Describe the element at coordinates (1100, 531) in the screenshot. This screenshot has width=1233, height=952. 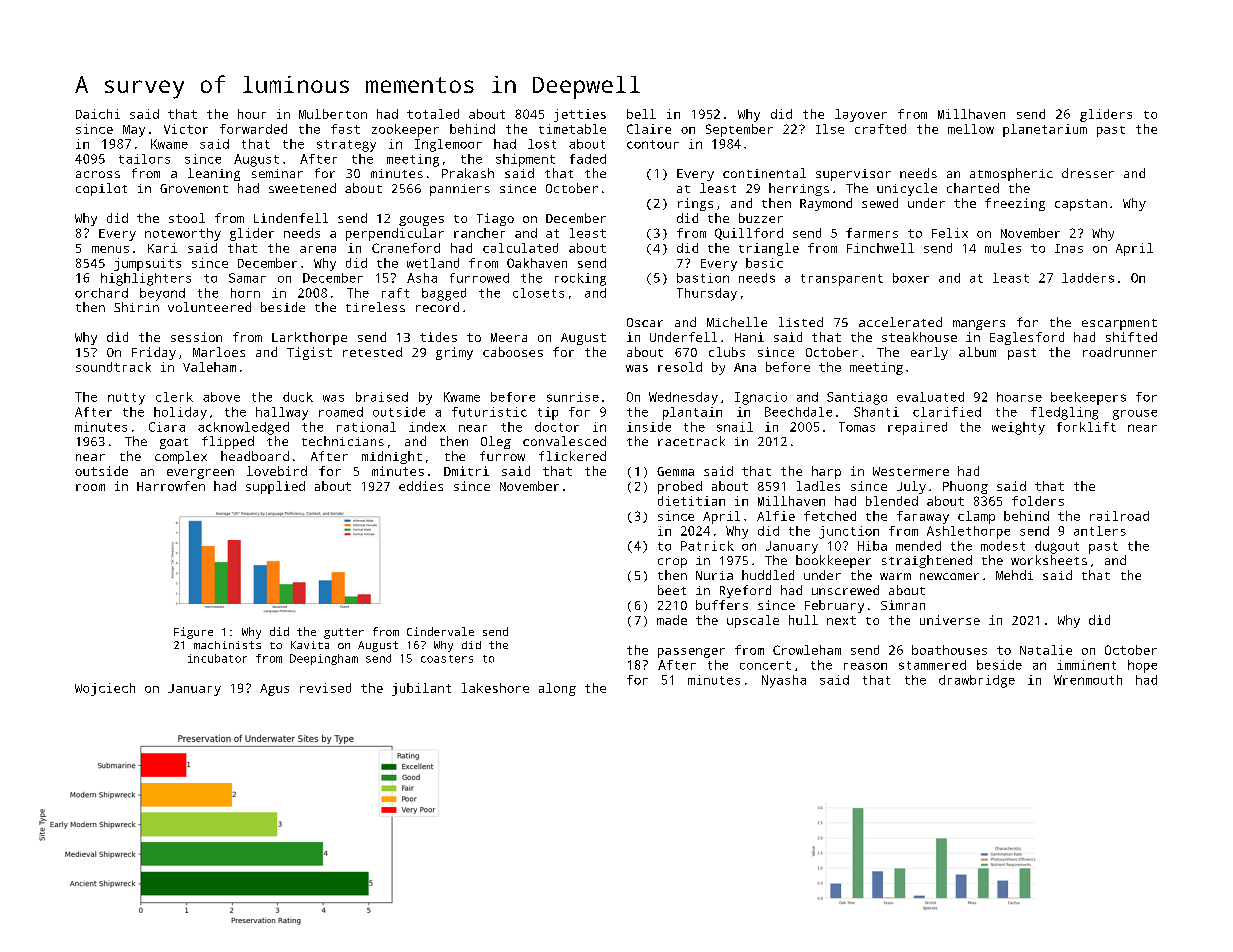
I see `antlers` at that location.
